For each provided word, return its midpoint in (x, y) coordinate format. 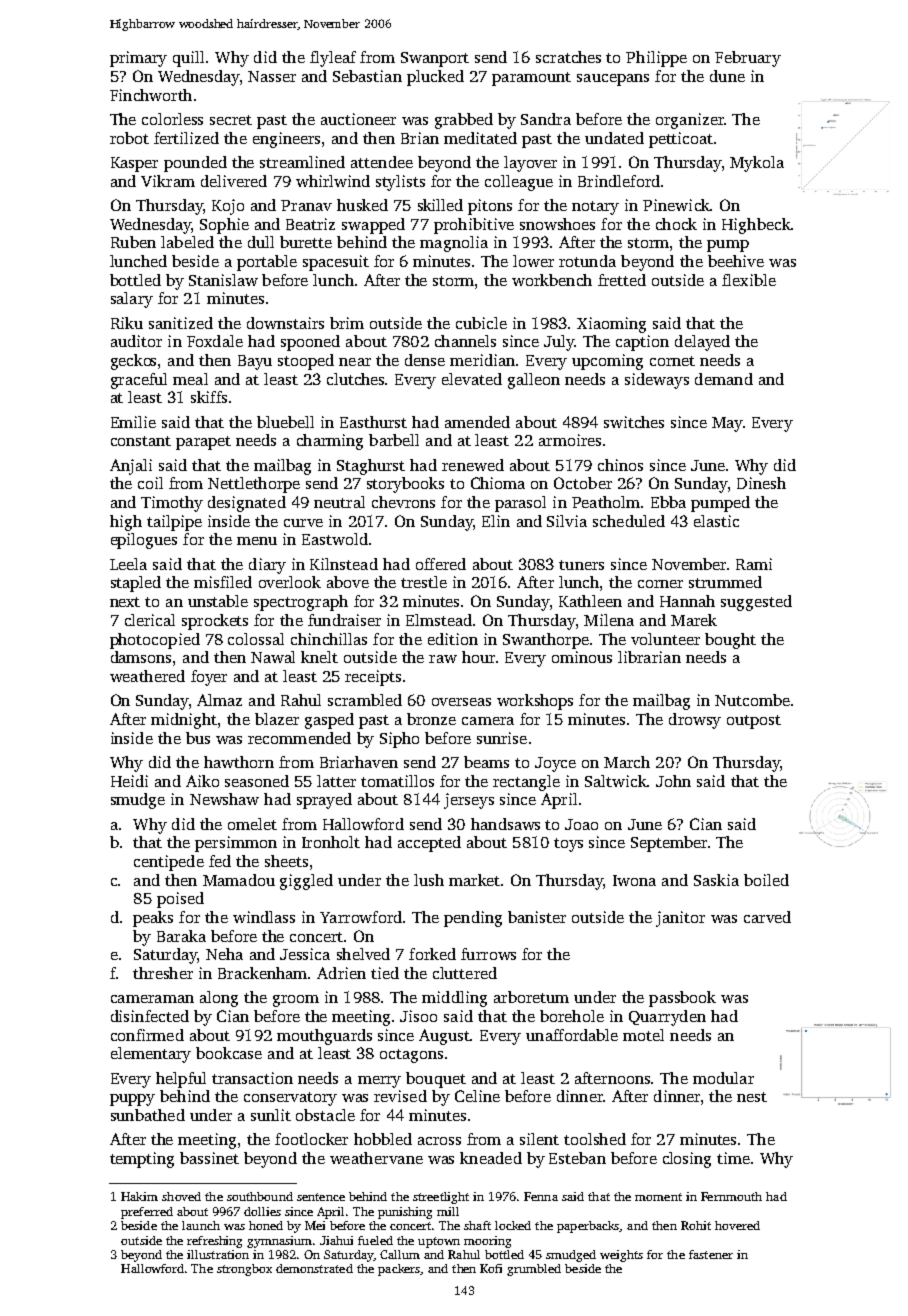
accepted (429, 844)
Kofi (491, 1268)
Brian (420, 138)
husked (362, 205)
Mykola (757, 164)
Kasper (134, 164)
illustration (218, 1254)
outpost (754, 722)
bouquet (436, 1080)
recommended (299, 738)
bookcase (229, 1053)
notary (595, 208)
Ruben (133, 242)
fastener (711, 1254)
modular (723, 1078)
